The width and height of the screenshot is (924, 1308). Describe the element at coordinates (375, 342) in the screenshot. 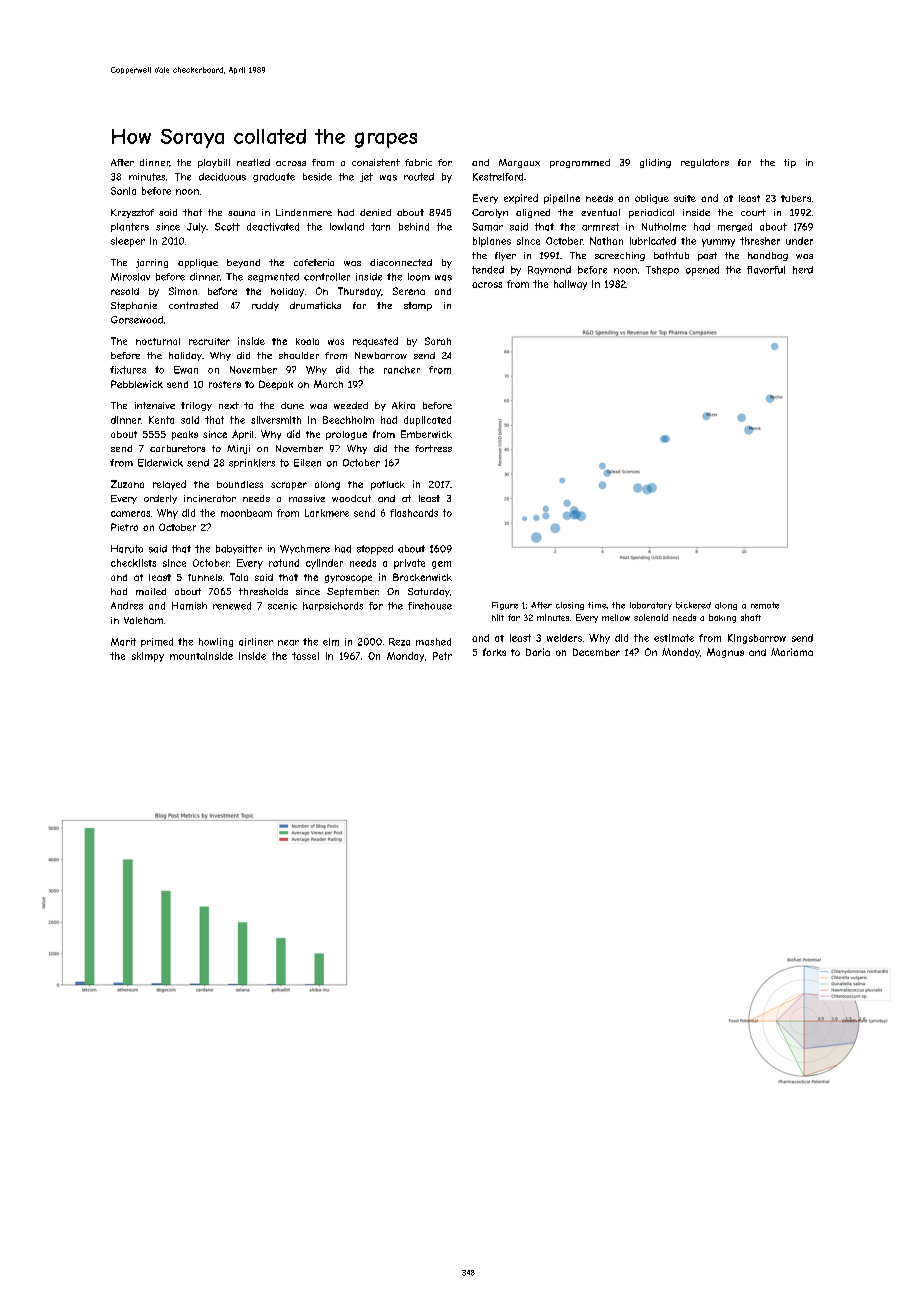

I see `requested` at that location.
